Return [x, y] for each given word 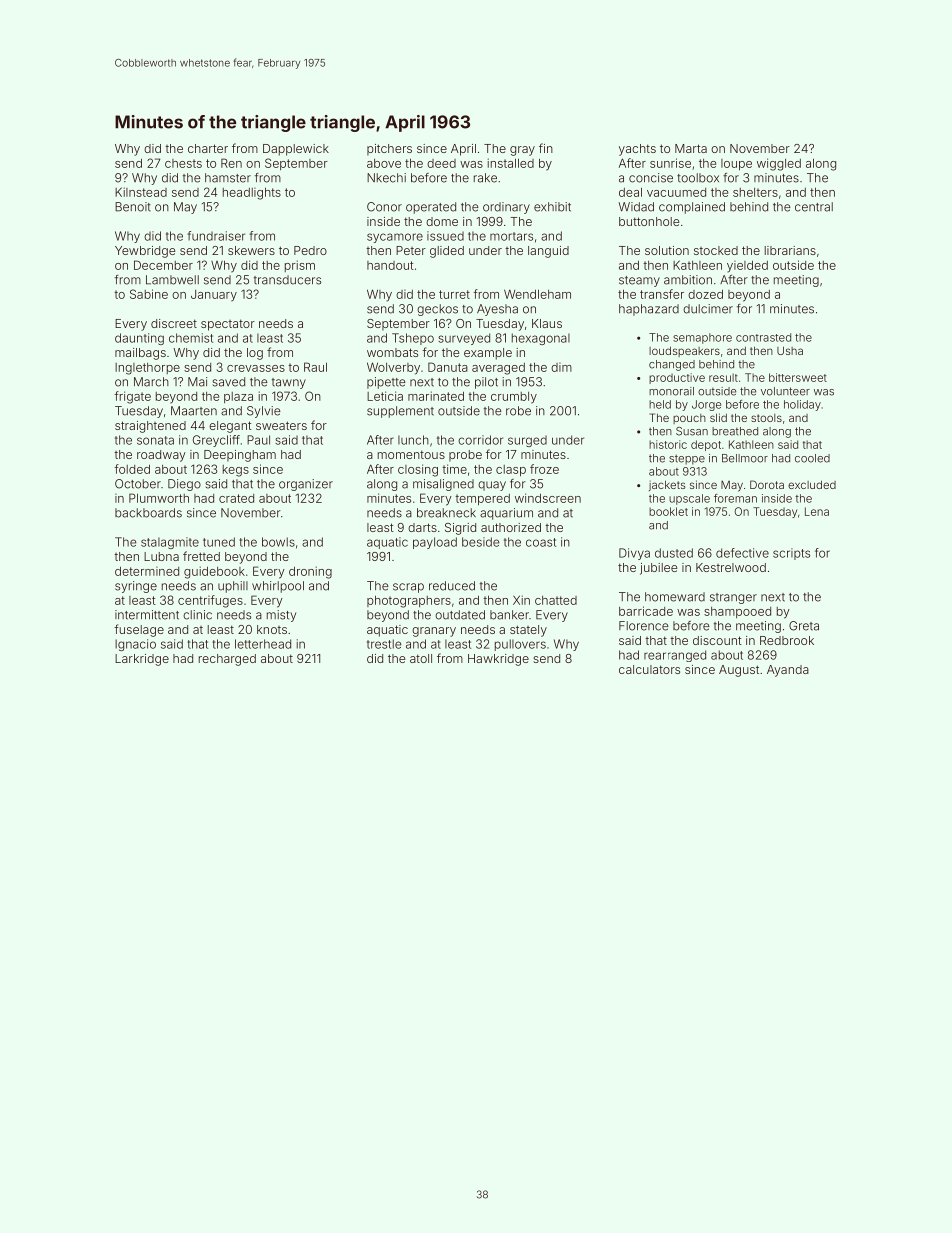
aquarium [506, 514]
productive [677, 378]
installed [511, 163]
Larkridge [142, 660]
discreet [174, 323]
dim [561, 367]
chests [183, 163]
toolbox [698, 178]
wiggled [779, 164]
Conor [384, 207]
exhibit [552, 207]
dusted [674, 553]
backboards [148, 513]
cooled [812, 458]
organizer [306, 485]
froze [544, 469]
